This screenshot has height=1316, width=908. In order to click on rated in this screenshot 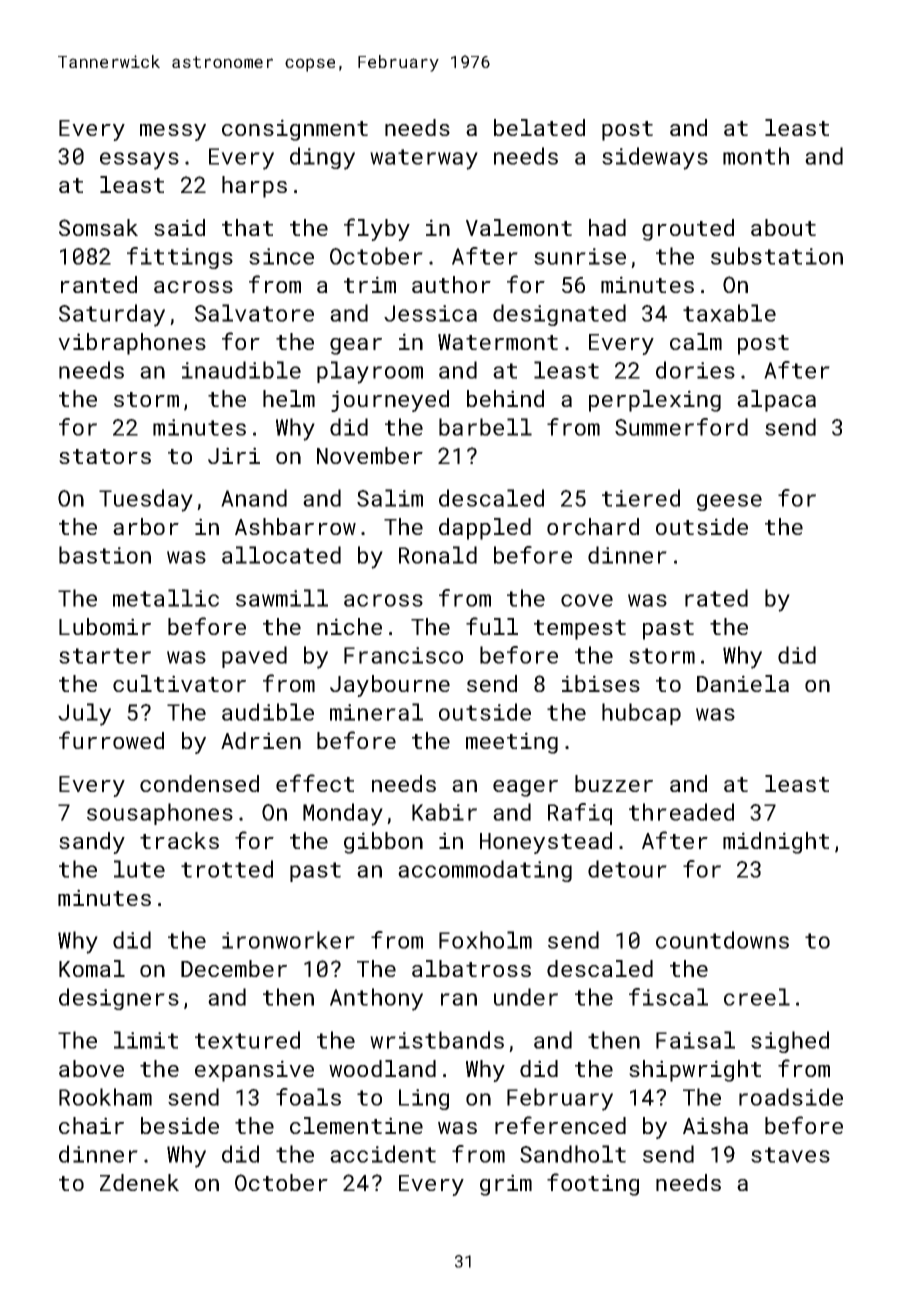, I will do `click(716, 598)`.
